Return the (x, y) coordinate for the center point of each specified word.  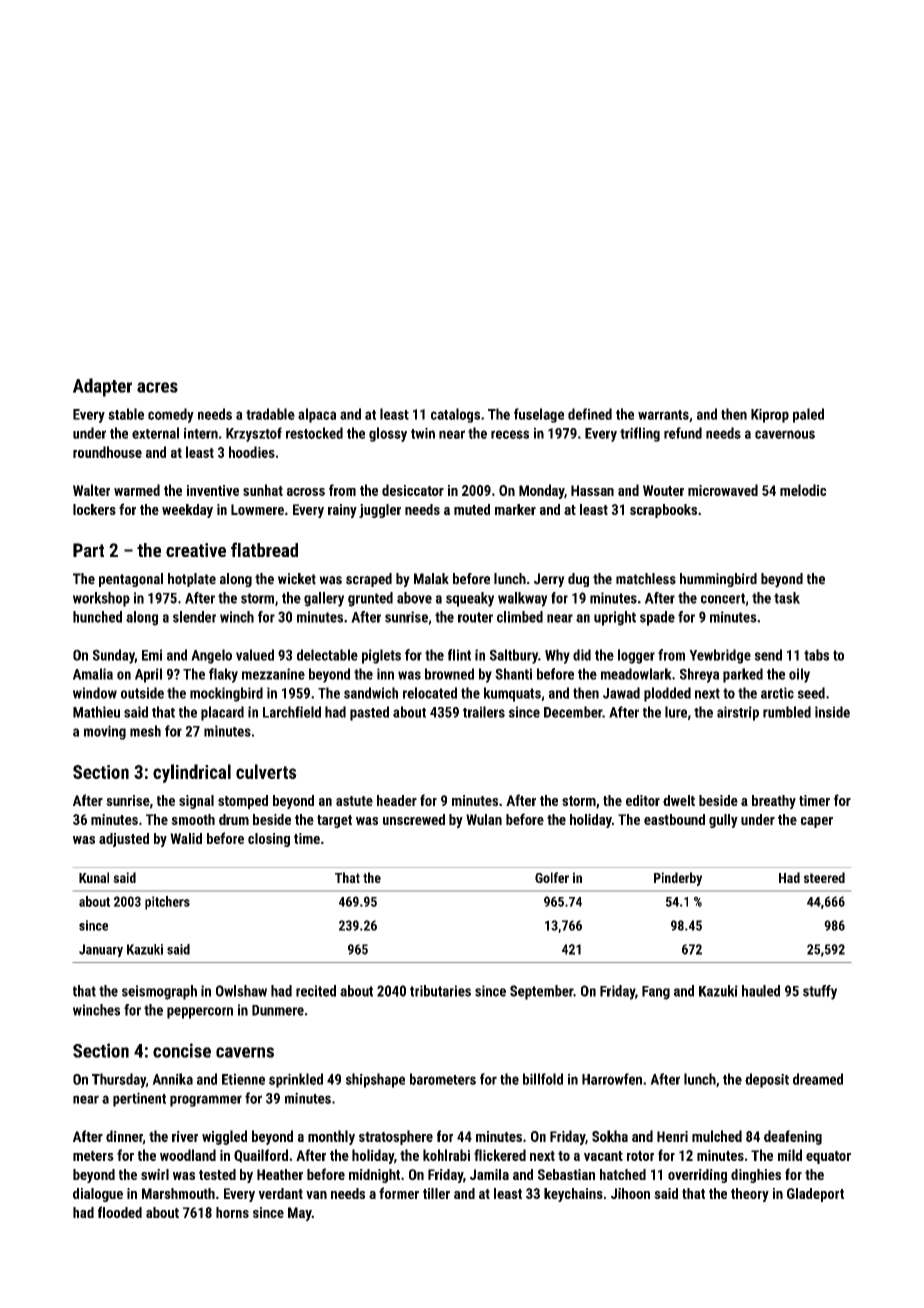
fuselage (539, 415)
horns (232, 1212)
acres (157, 387)
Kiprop (770, 415)
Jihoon (630, 1193)
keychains (573, 1195)
